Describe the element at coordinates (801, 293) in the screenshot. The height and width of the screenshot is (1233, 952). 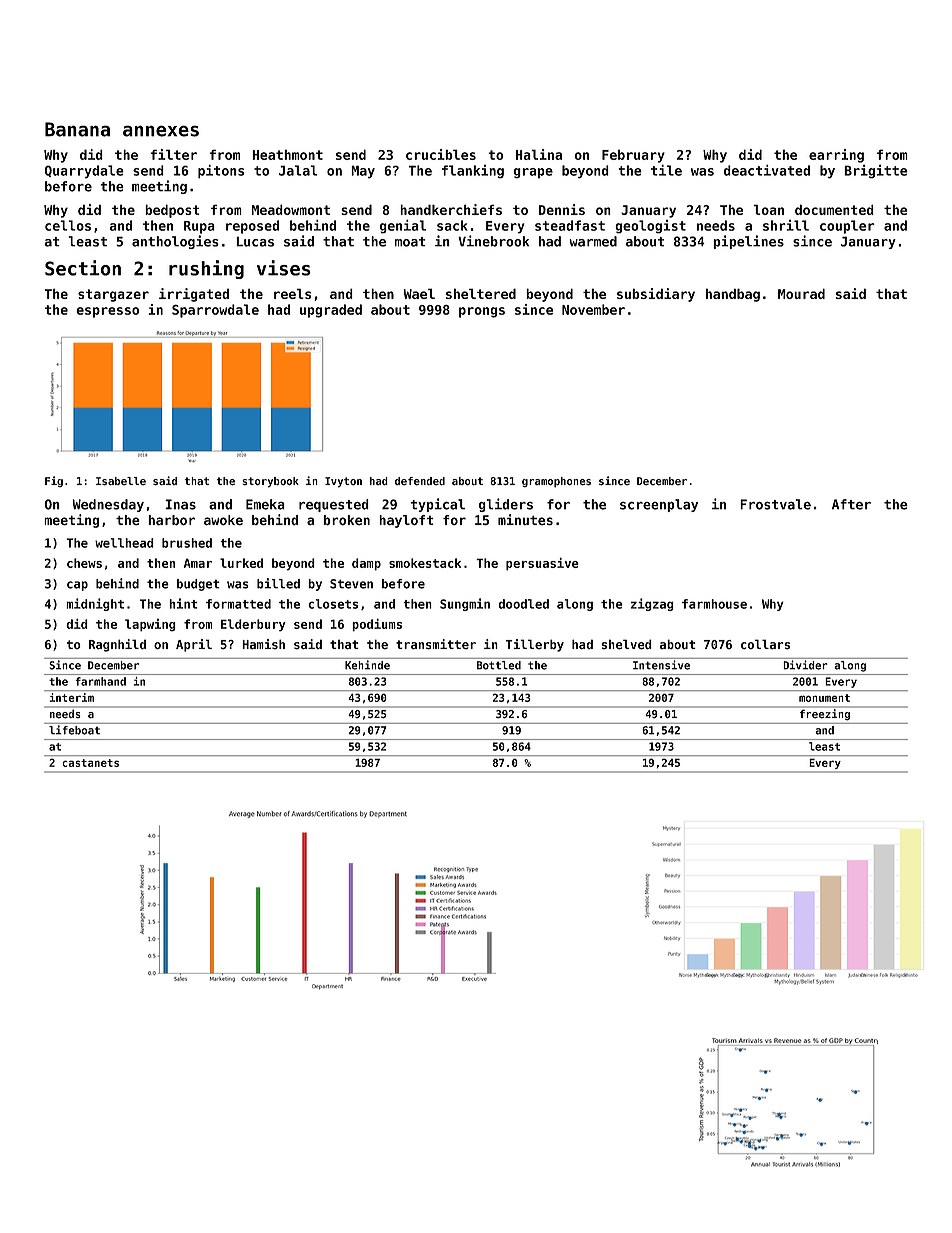
I see `Mourad` at that location.
